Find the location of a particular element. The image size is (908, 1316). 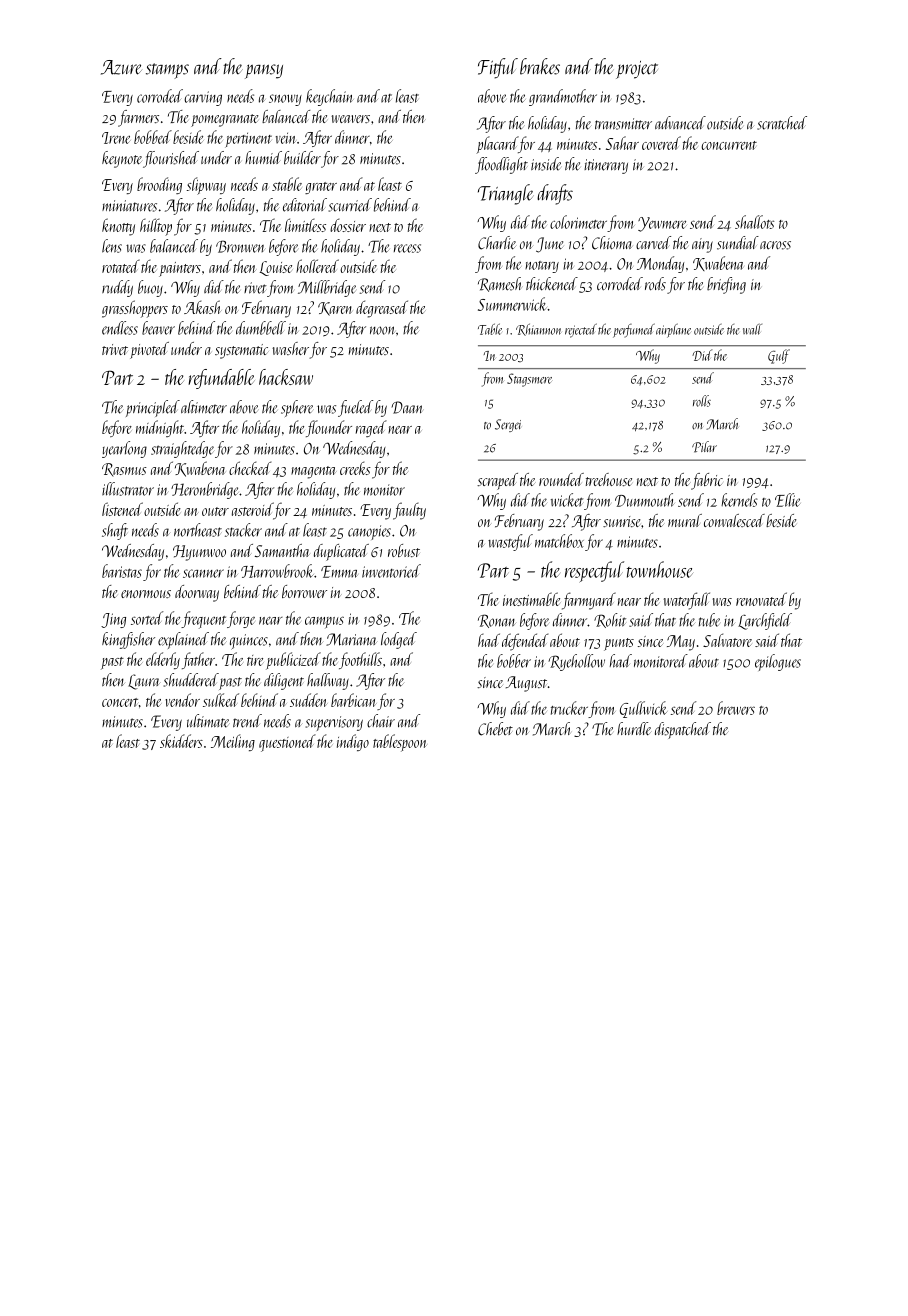

pomegranate is located at coordinates (224, 120).
